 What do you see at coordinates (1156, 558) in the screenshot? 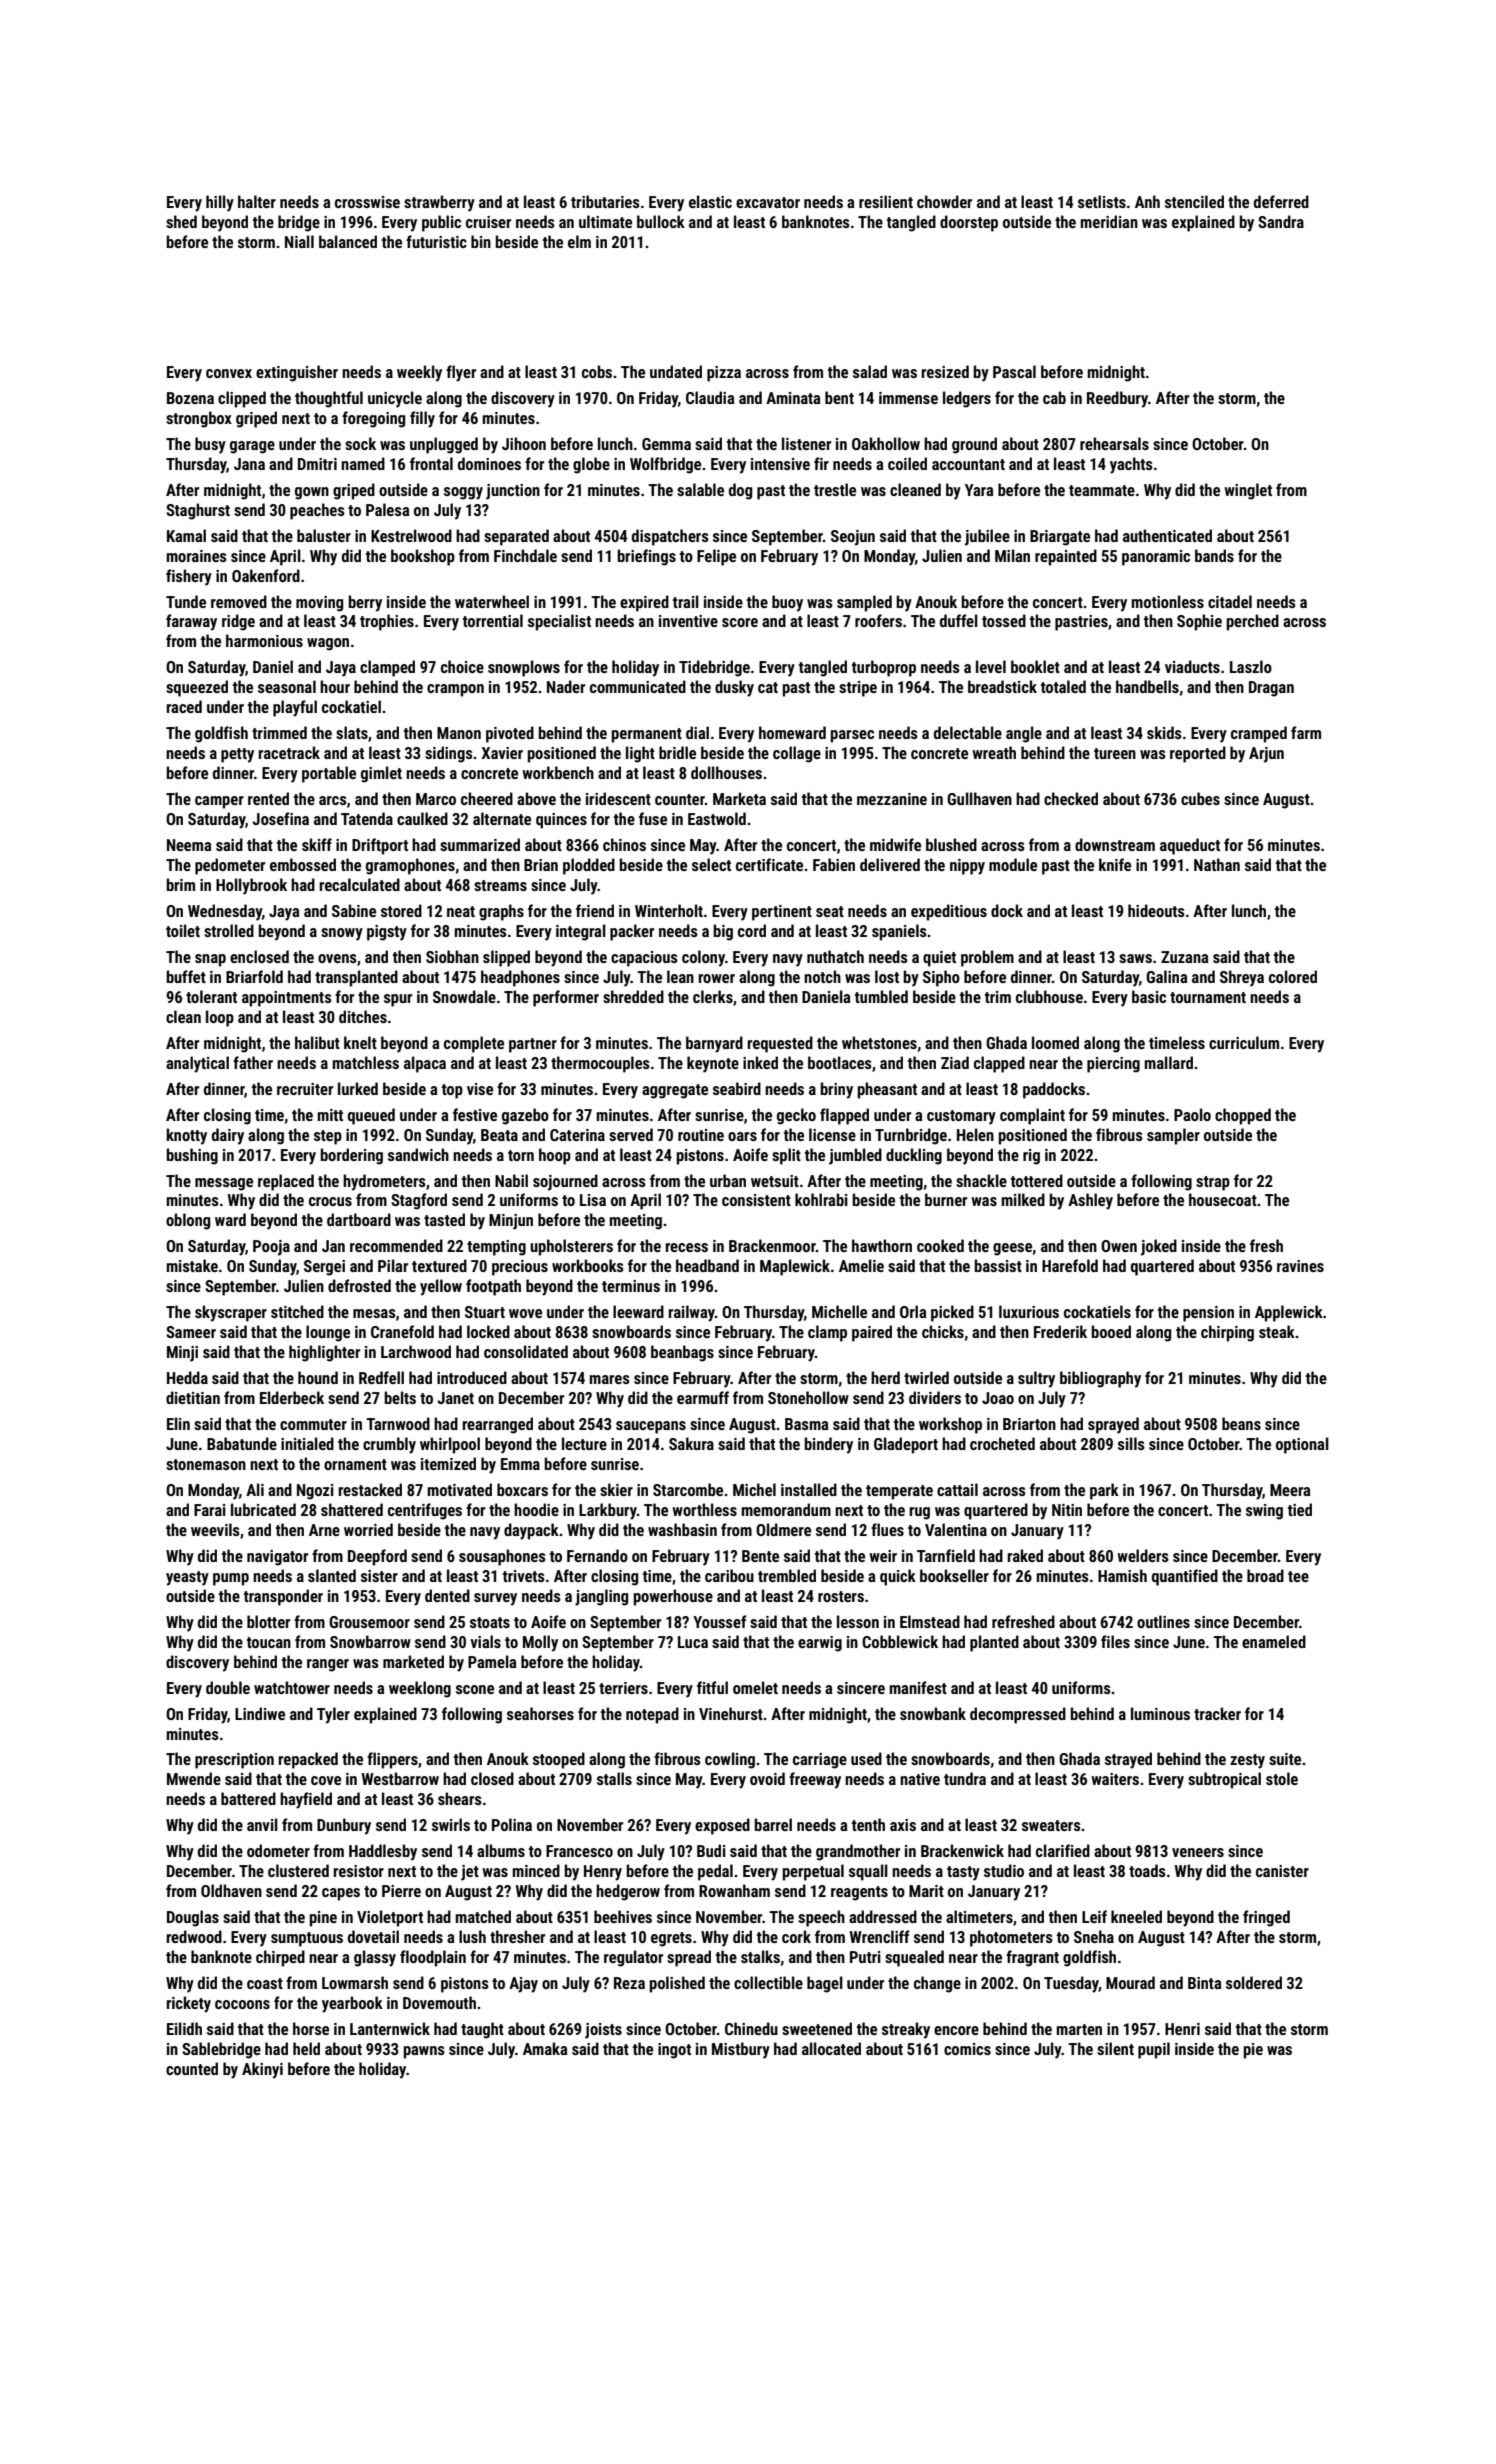
I see `panoramic` at bounding box center [1156, 558].
